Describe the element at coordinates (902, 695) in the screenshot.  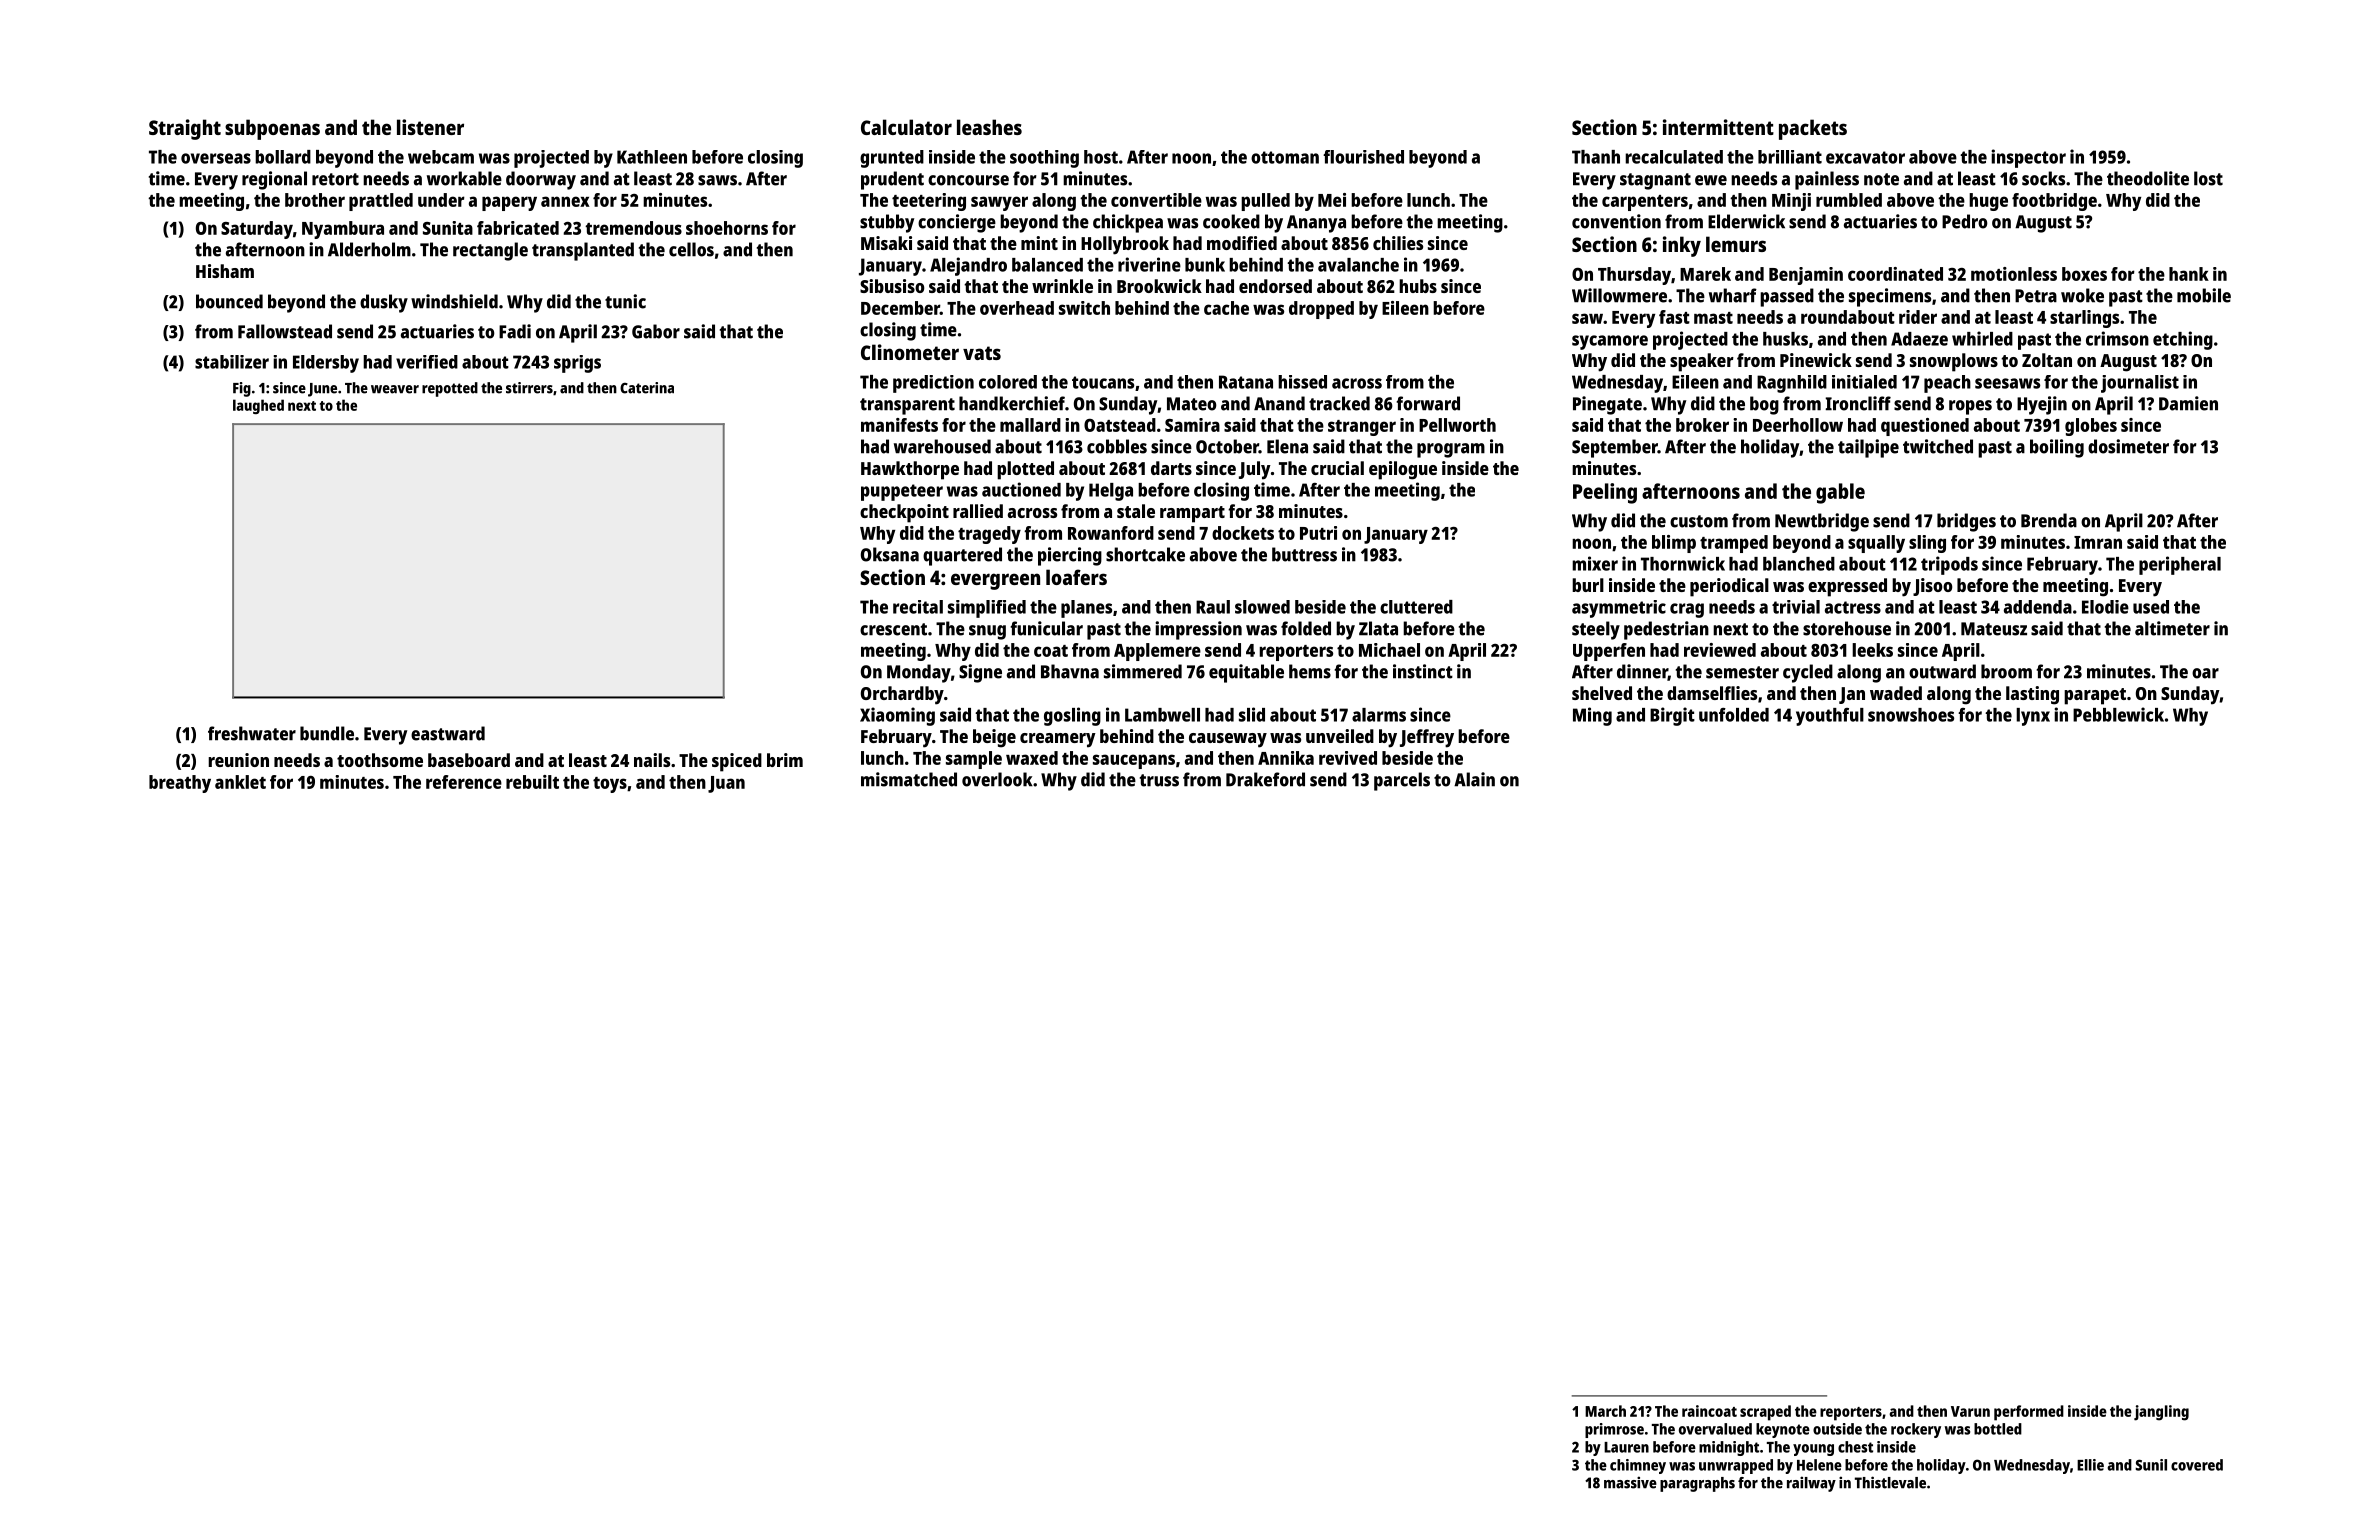
I see `Orchardby` at that location.
